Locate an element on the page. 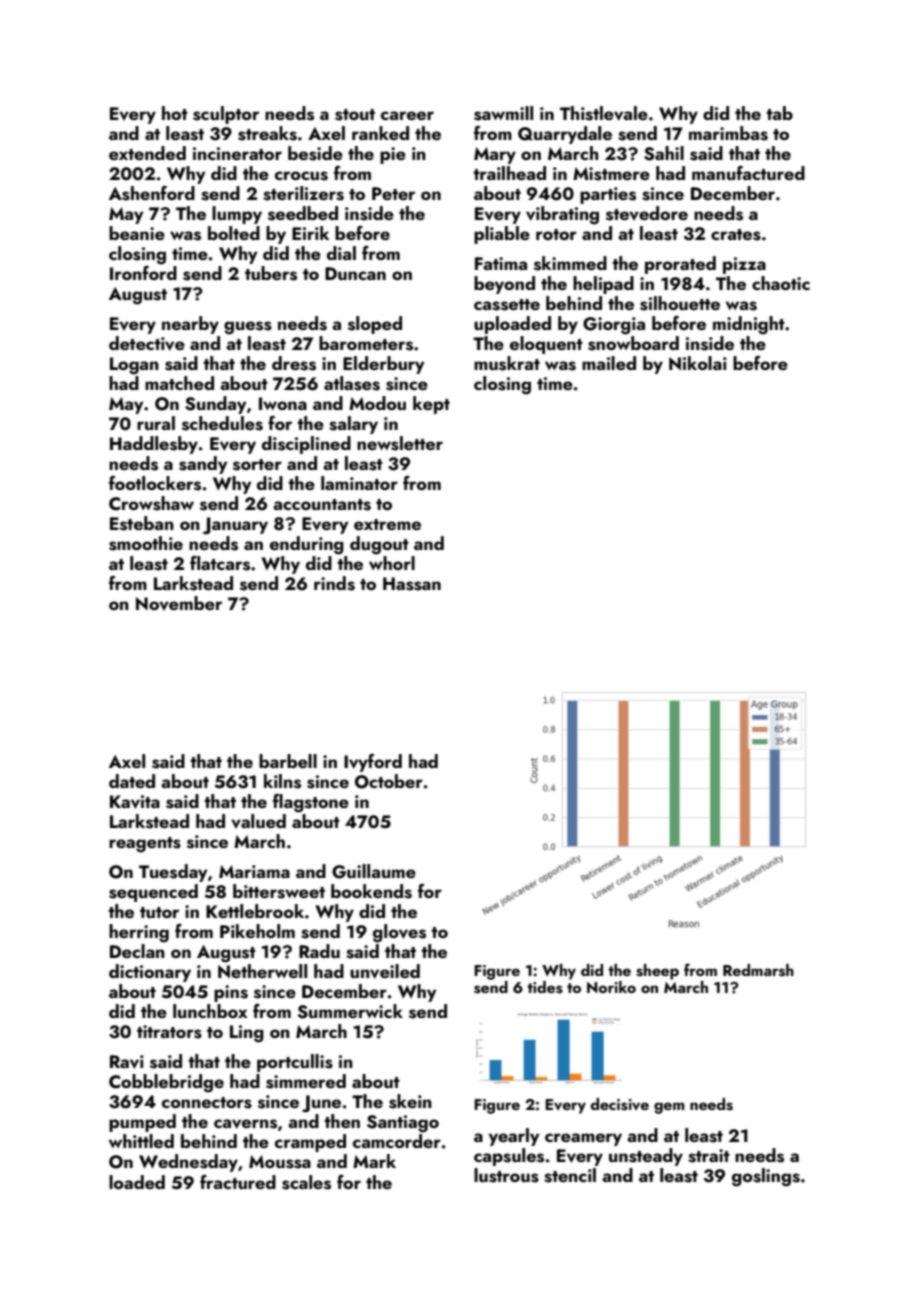 This image has height=1308, width=924. sawmill is located at coordinates (503, 113).
